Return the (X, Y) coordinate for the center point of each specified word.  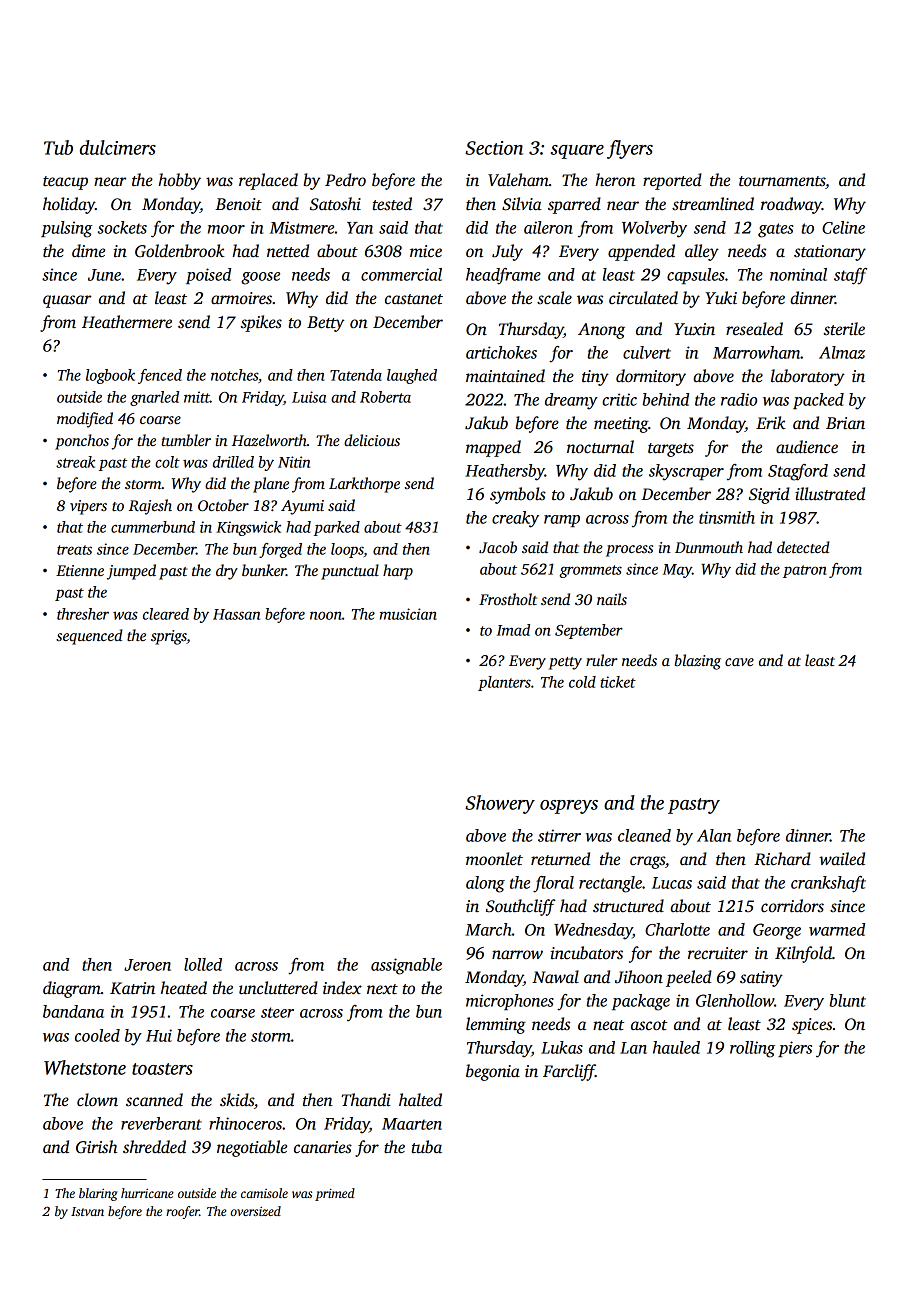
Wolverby (654, 229)
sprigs (169, 637)
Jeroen (147, 965)
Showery (500, 804)
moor (226, 229)
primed (335, 1194)
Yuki (721, 298)
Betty (325, 324)
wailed (842, 859)
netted (288, 251)
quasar (67, 301)
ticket (618, 682)
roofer (182, 1212)
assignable (406, 966)
